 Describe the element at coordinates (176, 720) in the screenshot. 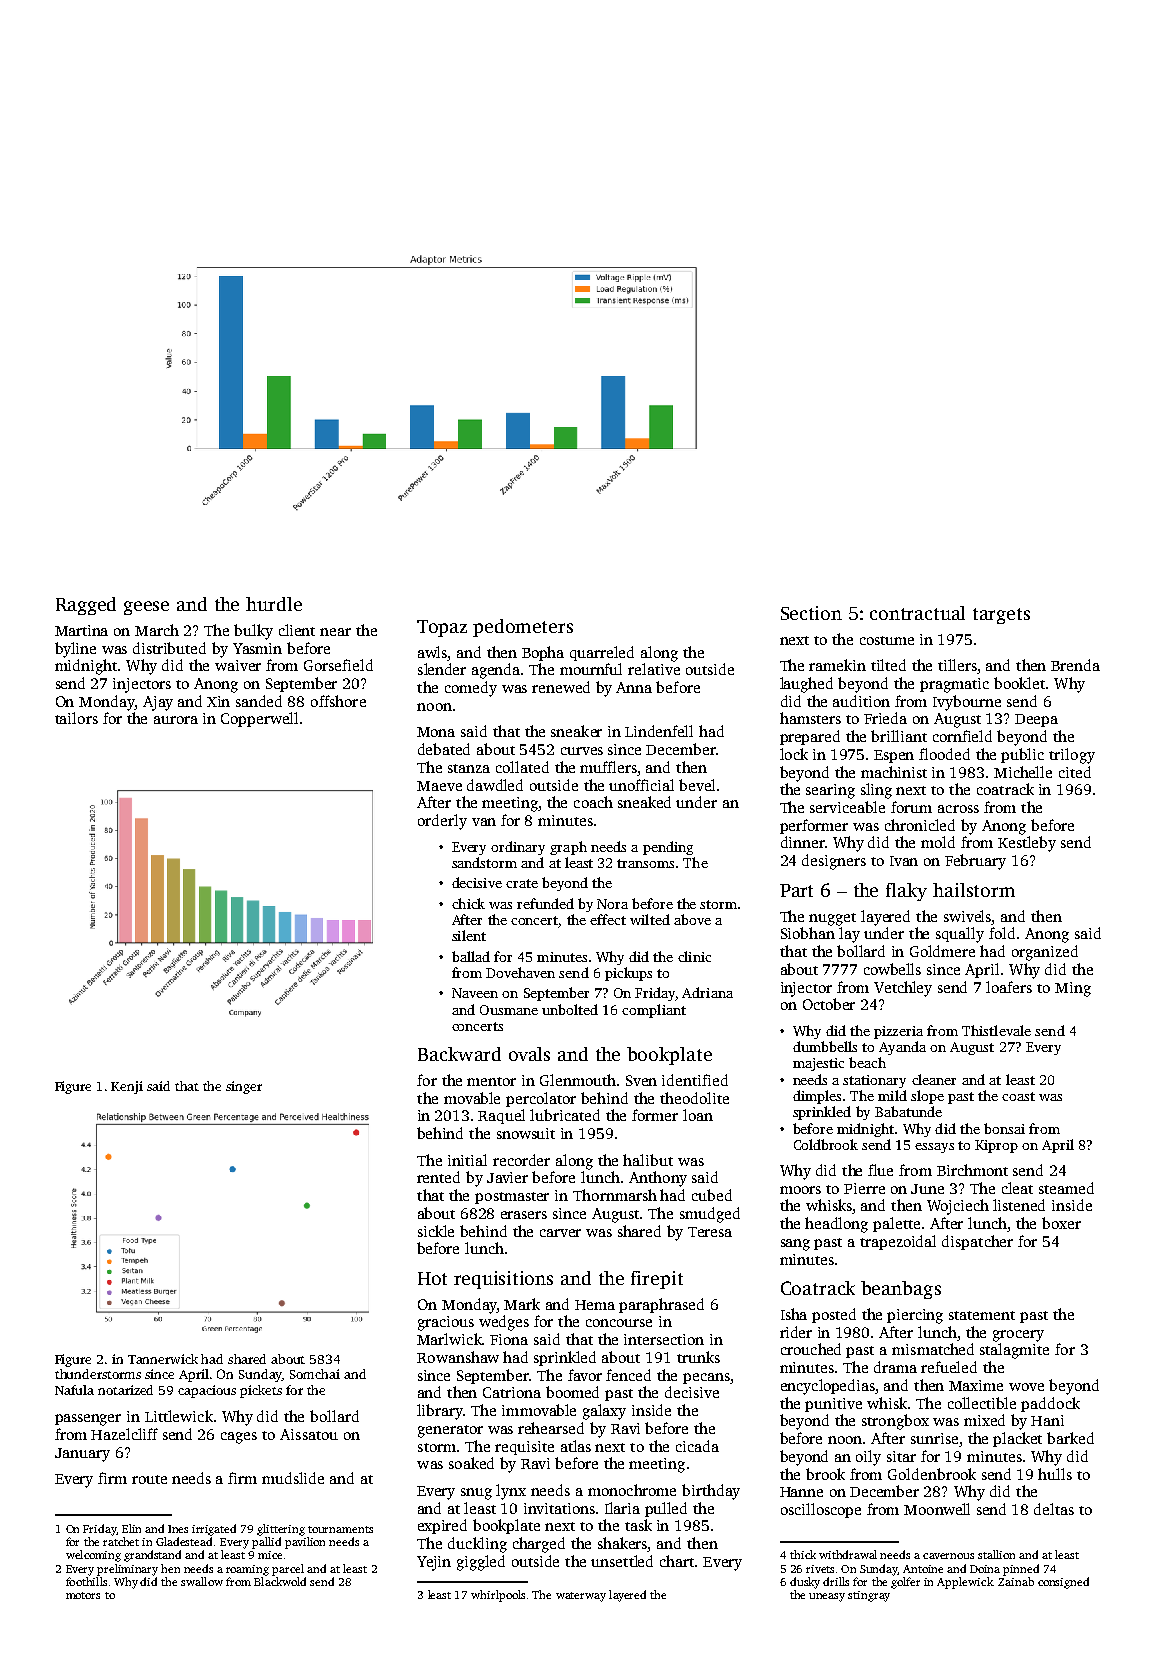

I see `aurora` at that location.
